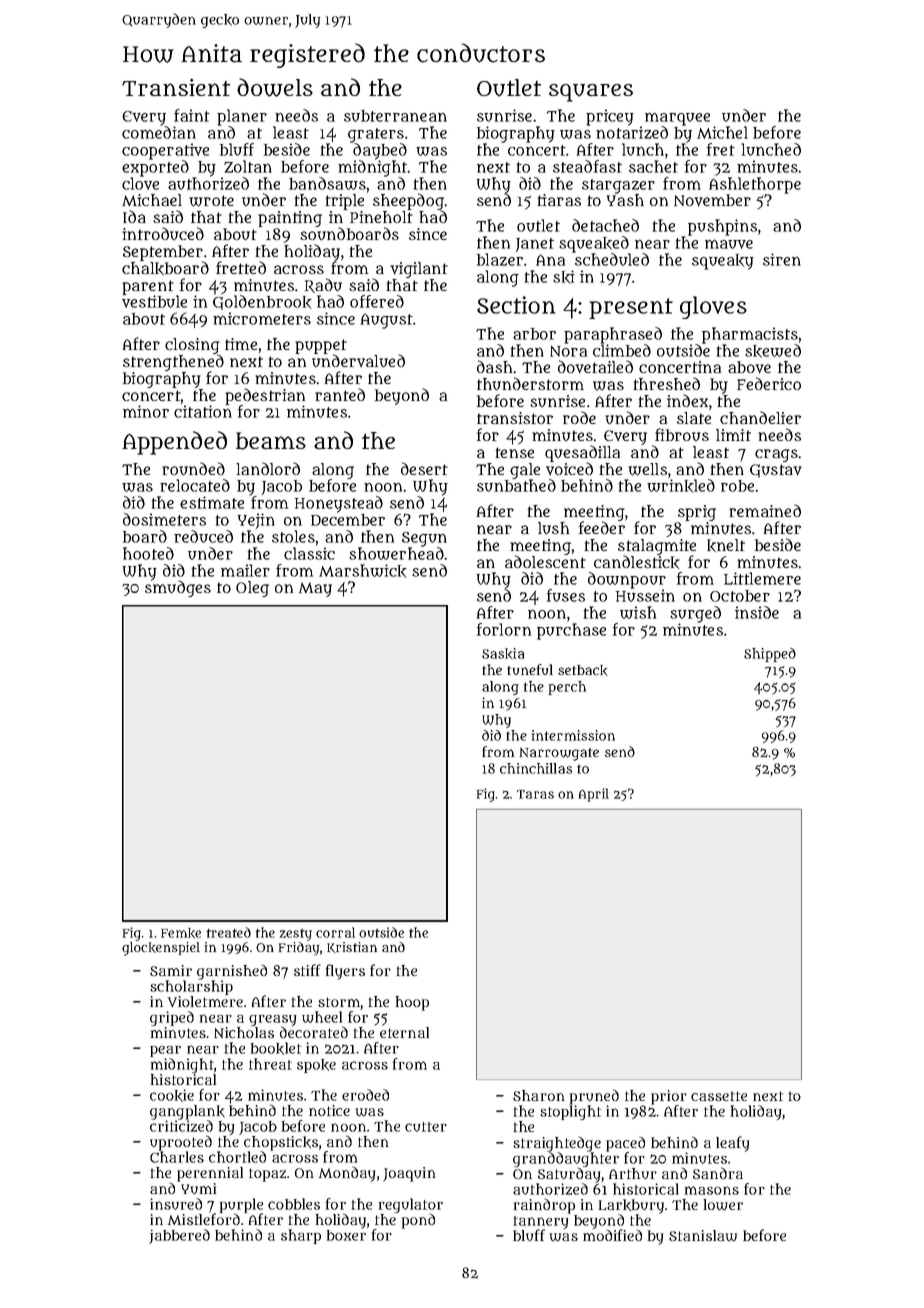 The image size is (924, 1308). I want to click on comedian, so click(159, 132).
